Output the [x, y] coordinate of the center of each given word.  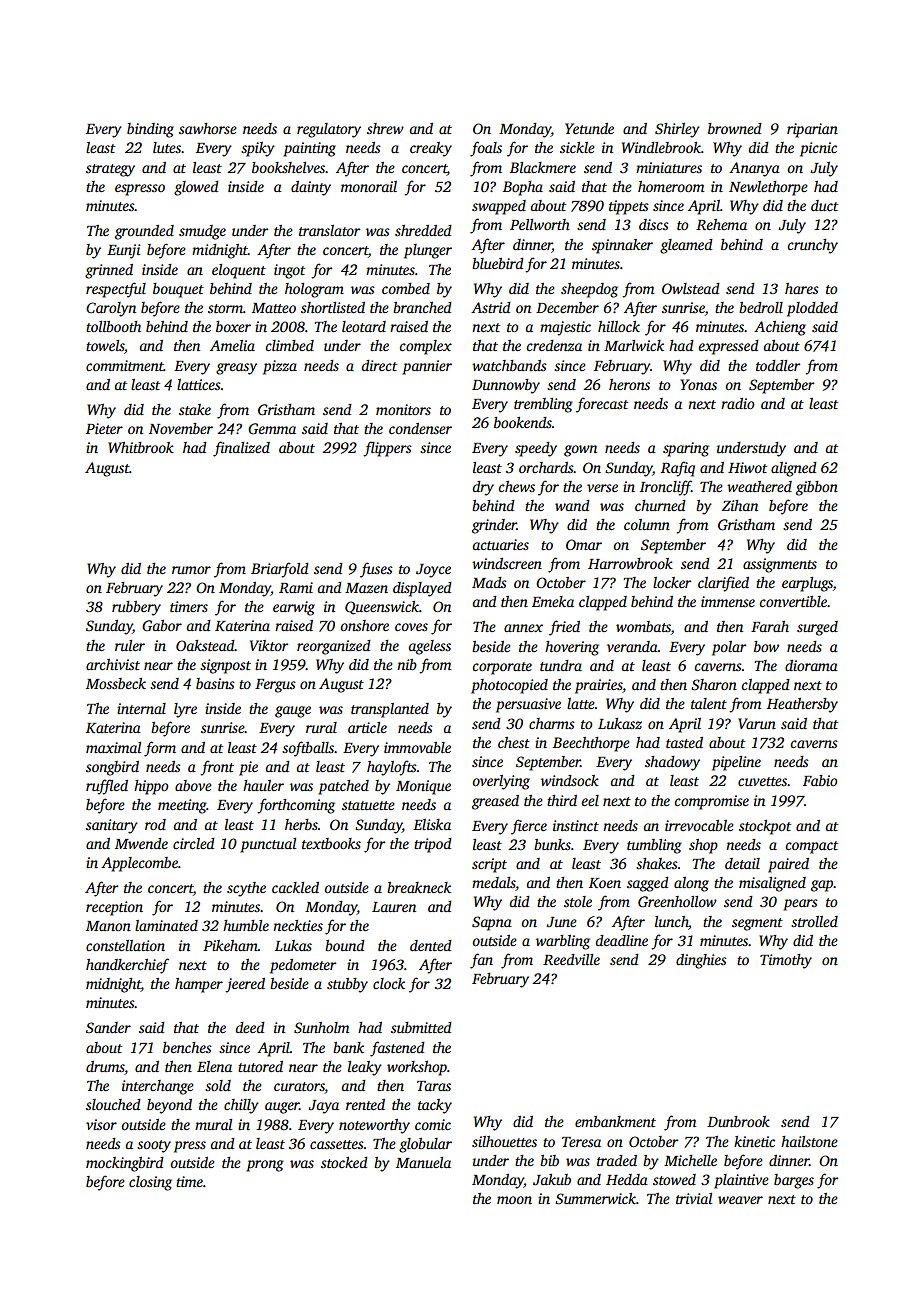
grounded [144, 232]
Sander [108, 1027]
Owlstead [691, 288]
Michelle [690, 1160]
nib [407, 664]
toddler [778, 365]
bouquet [178, 290]
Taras [434, 1086]
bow [766, 646]
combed [406, 288]
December [567, 307]
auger [282, 1108]
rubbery [136, 608]
